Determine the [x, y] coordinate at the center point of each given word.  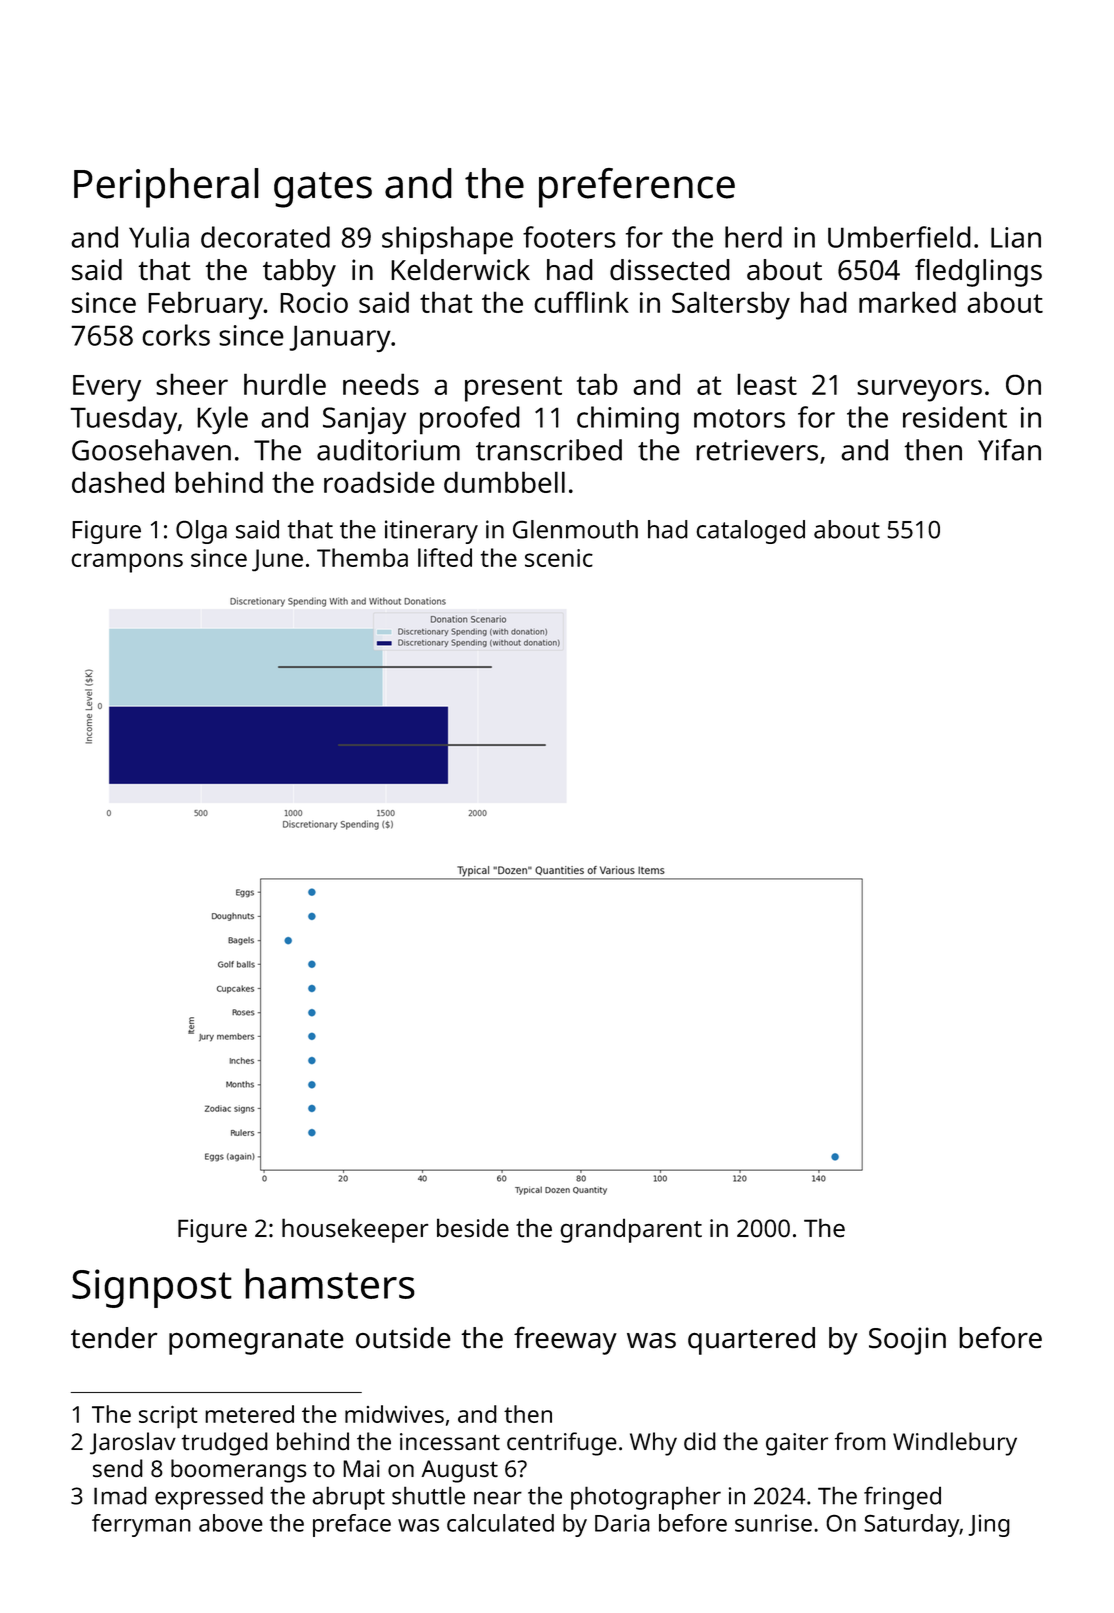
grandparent [631, 1231]
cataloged [750, 532]
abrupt [348, 1498]
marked [907, 302]
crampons [127, 563]
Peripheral [166, 188]
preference [637, 188]
